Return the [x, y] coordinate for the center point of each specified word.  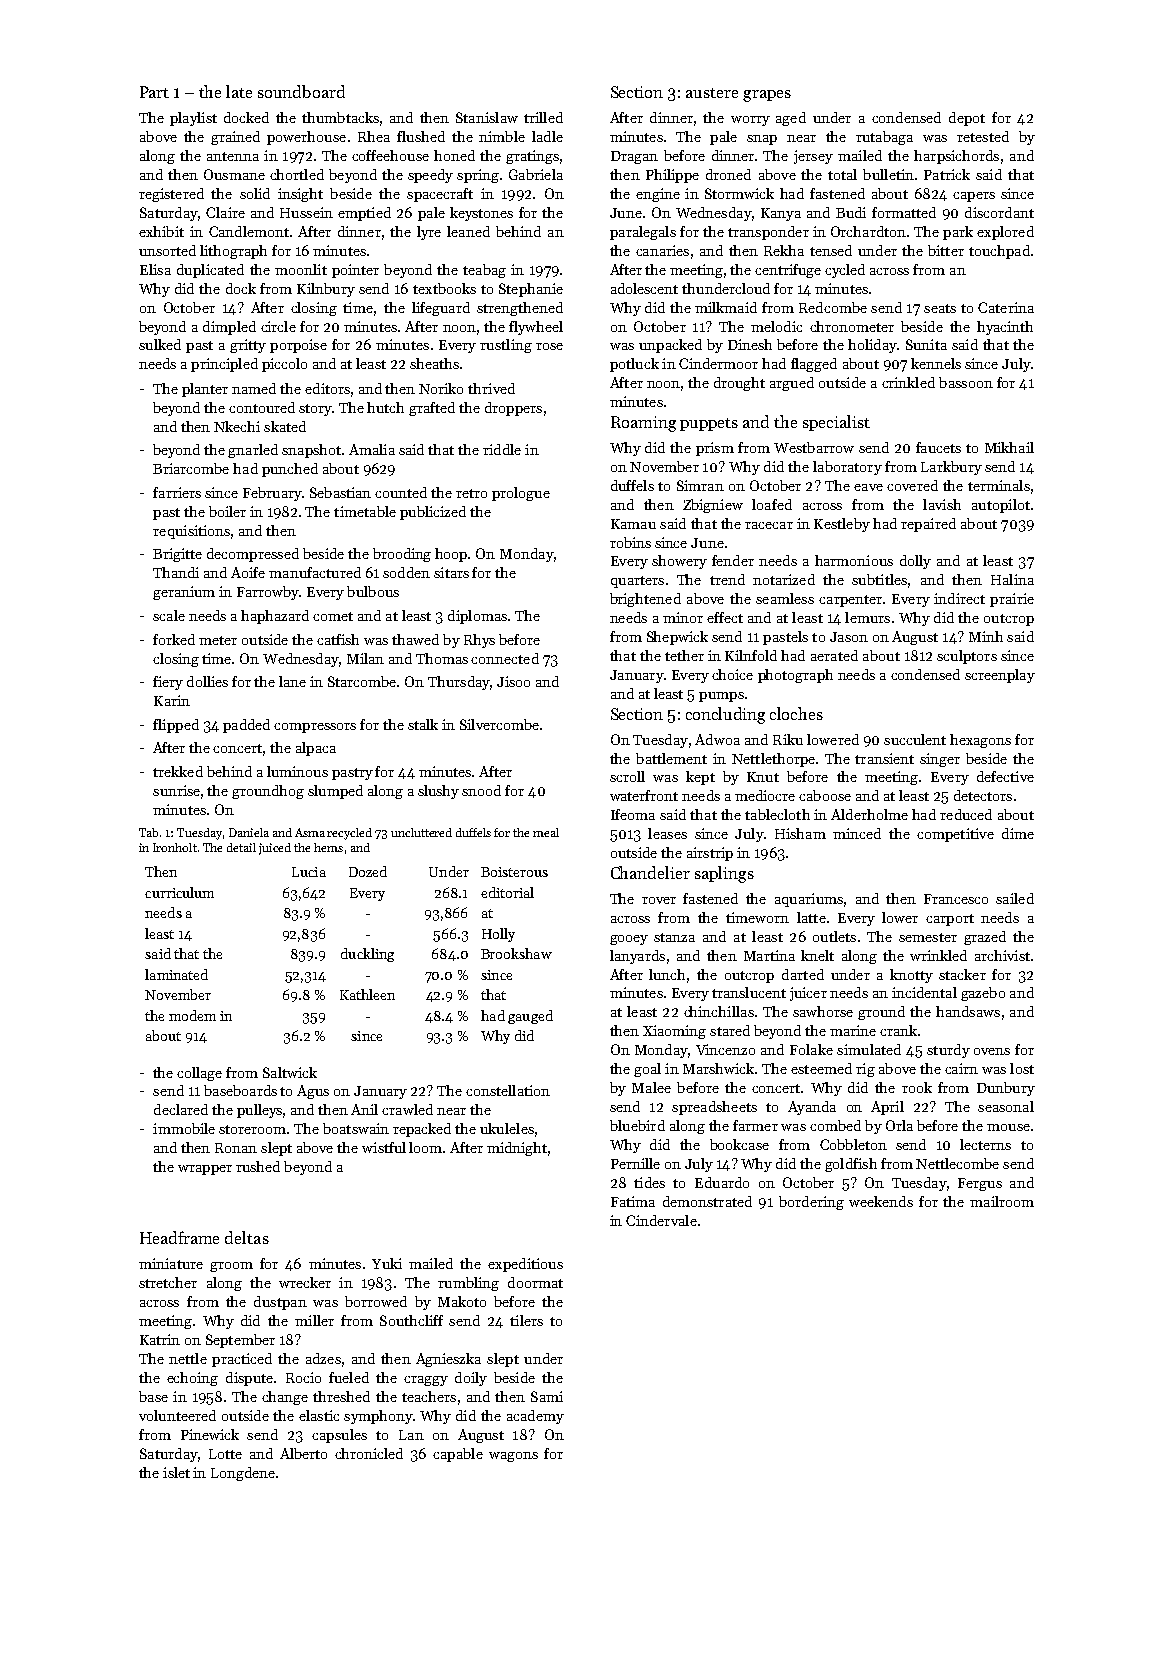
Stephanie [531, 290]
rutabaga [884, 138]
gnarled [253, 451]
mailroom [1002, 1201]
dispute [249, 1379]
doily [471, 1379]
